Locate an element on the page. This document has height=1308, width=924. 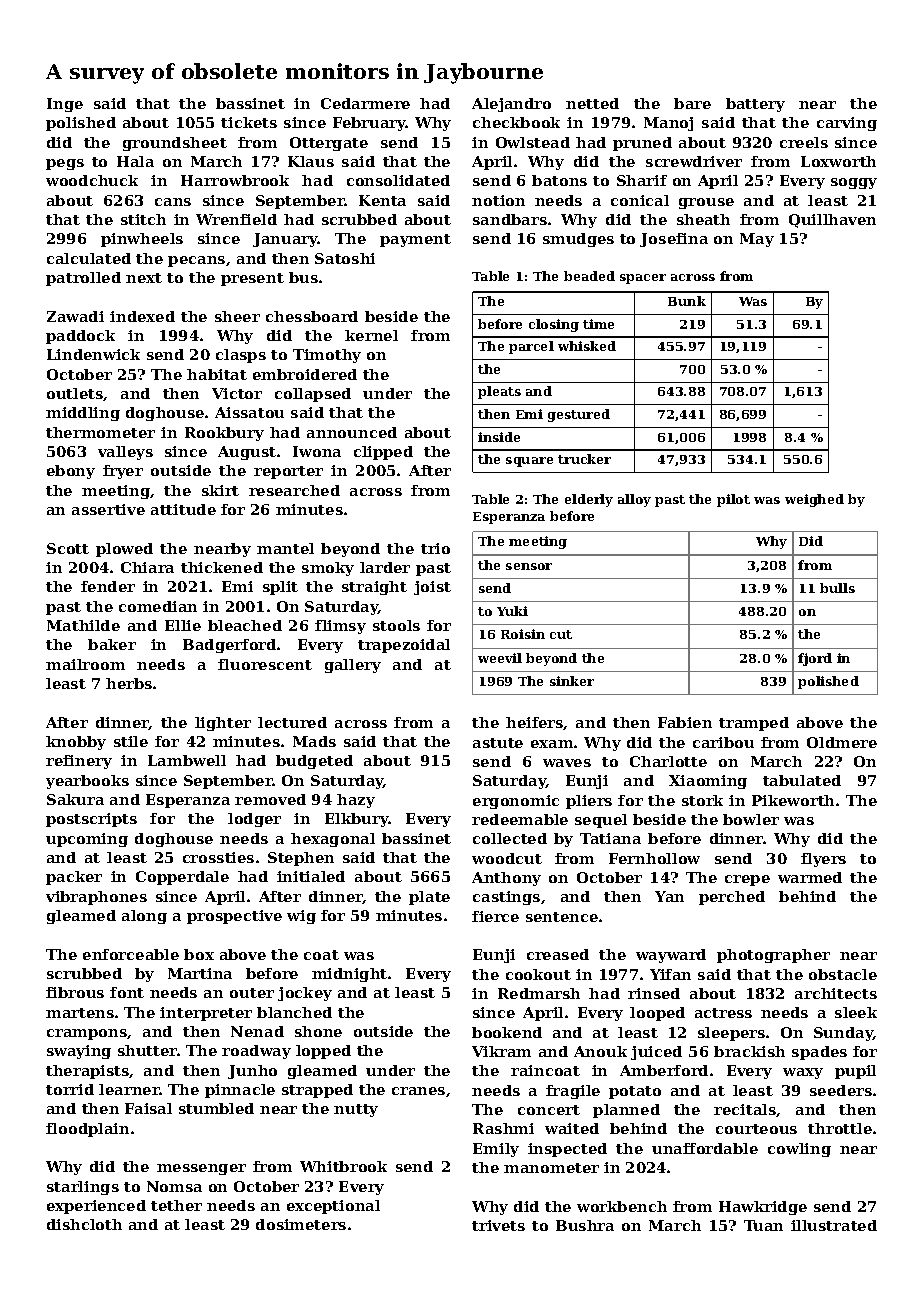
carving is located at coordinates (847, 124).
